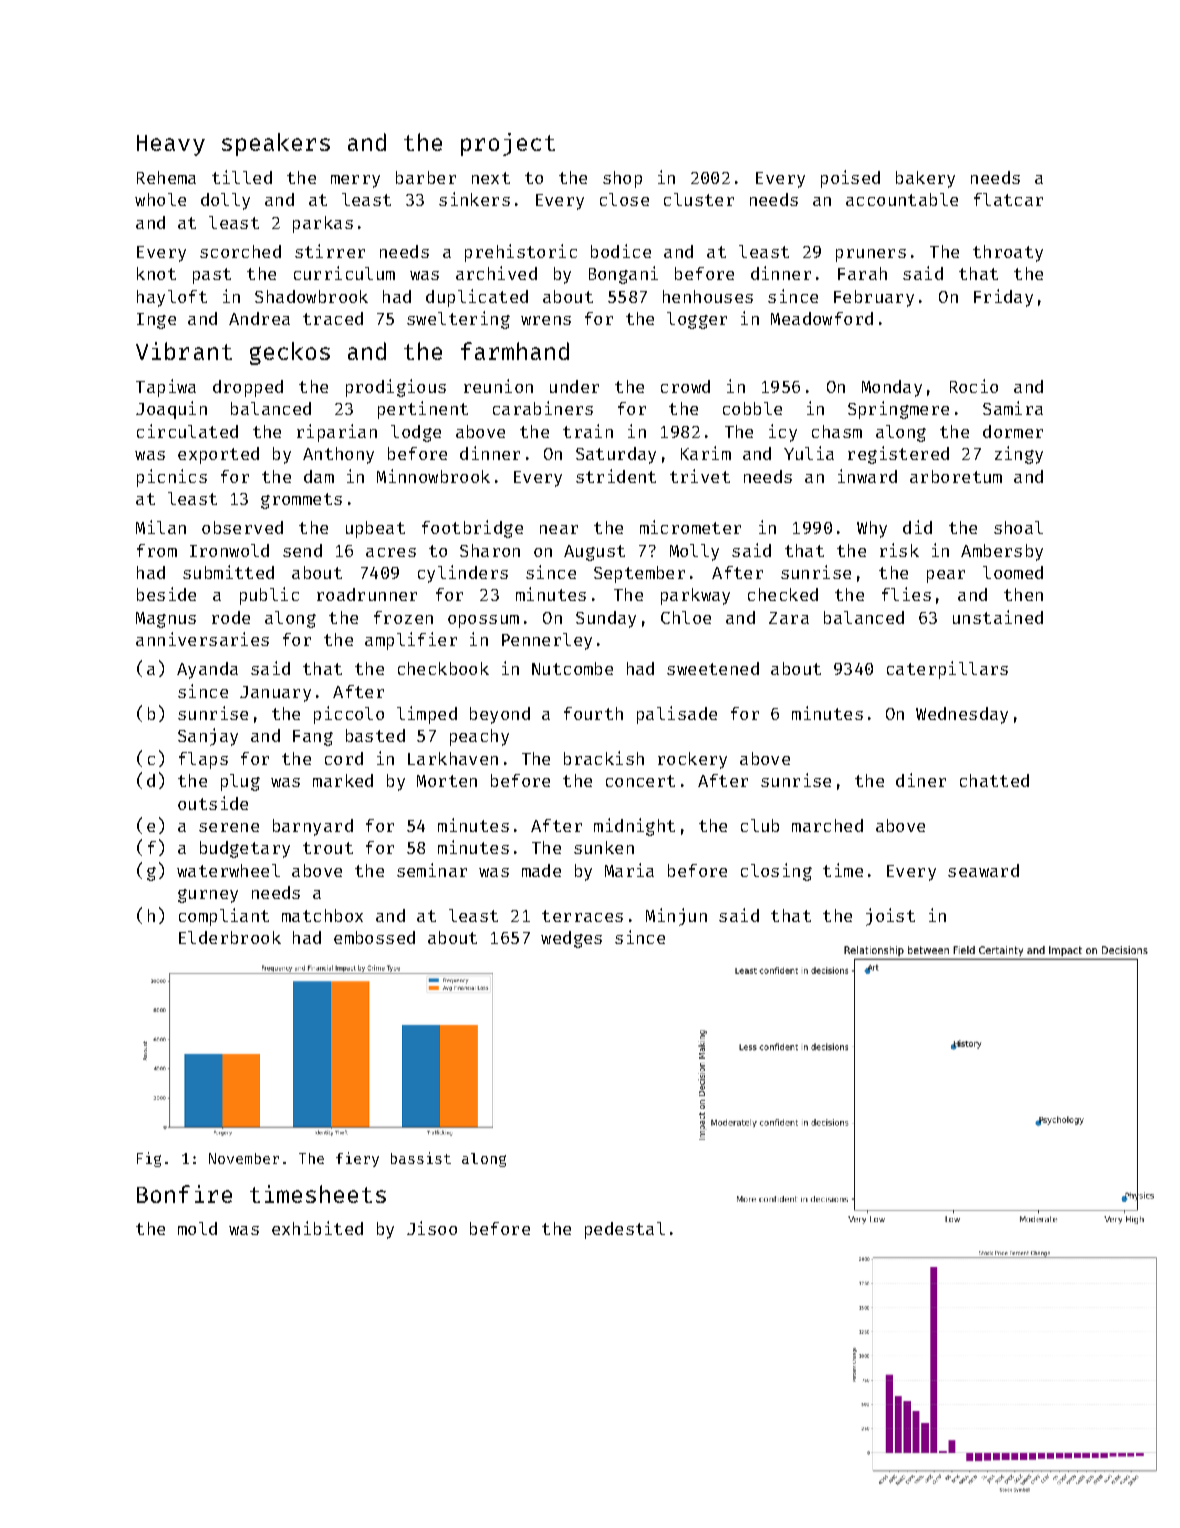 The width and height of the document is (1180, 1528). What do you see at coordinates (208, 737) in the document?
I see `Sanjay` at bounding box center [208, 737].
